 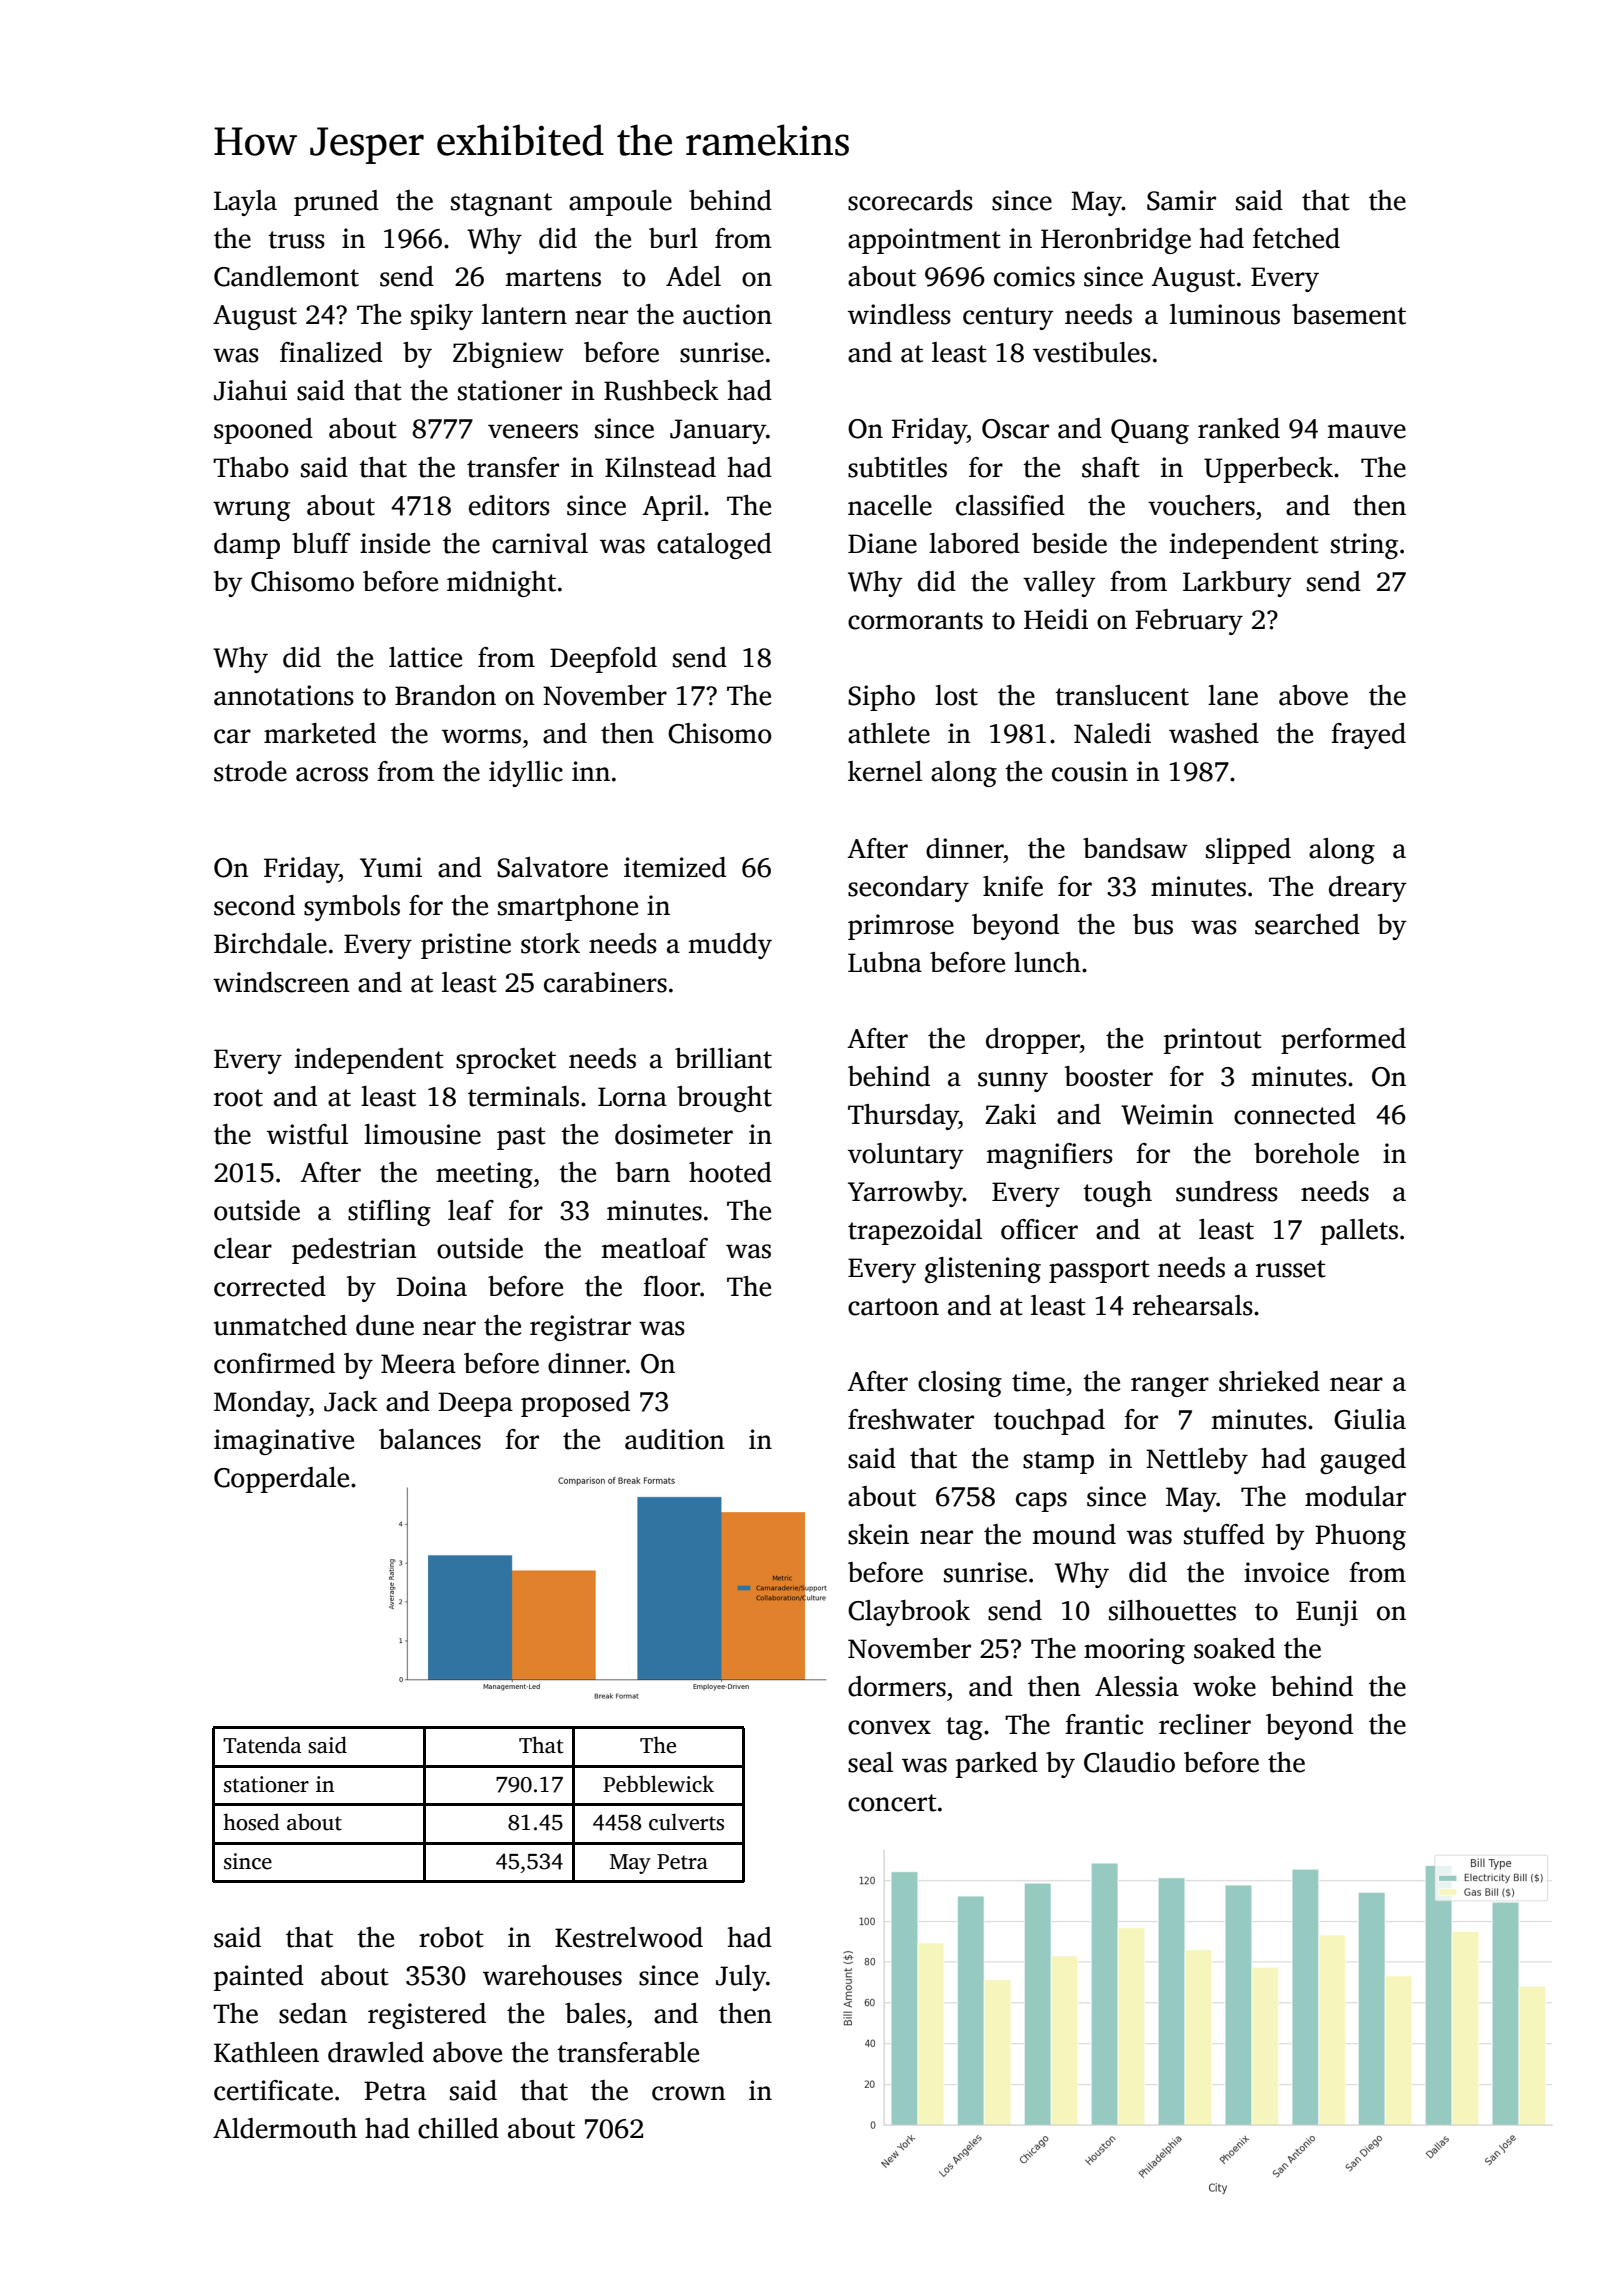 What do you see at coordinates (595, 2013) in the screenshot?
I see `bales` at bounding box center [595, 2013].
